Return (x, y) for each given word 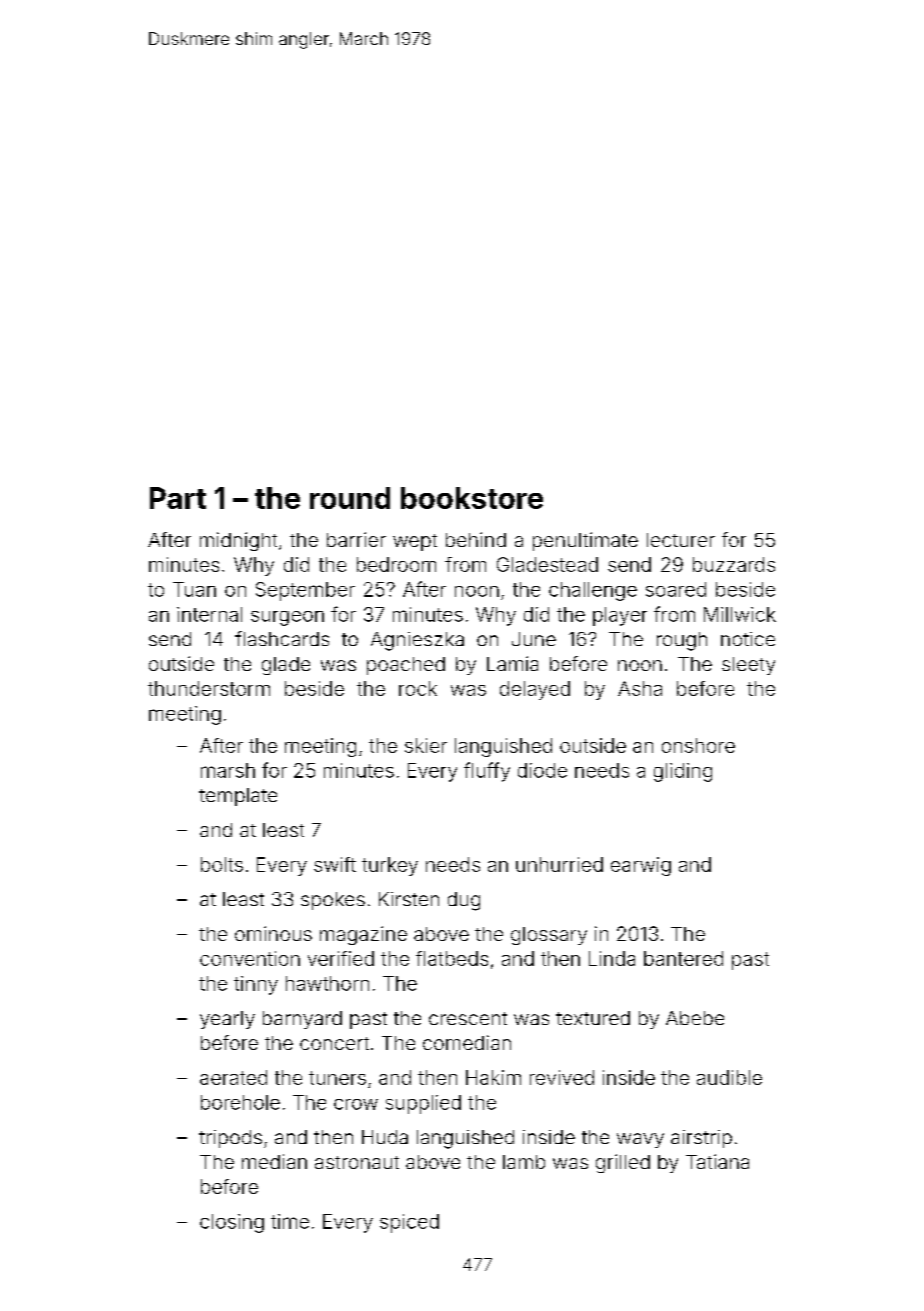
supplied (423, 1104)
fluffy (487, 772)
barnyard (302, 1020)
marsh (228, 770)
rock (418, 688)
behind (476, 539)
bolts (222, 864)
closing (232, 1223)
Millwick (740, 614)
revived (562, 1077)
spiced (409, 1223)
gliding (683, 772)
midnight (238, 541)
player (620, 616)
